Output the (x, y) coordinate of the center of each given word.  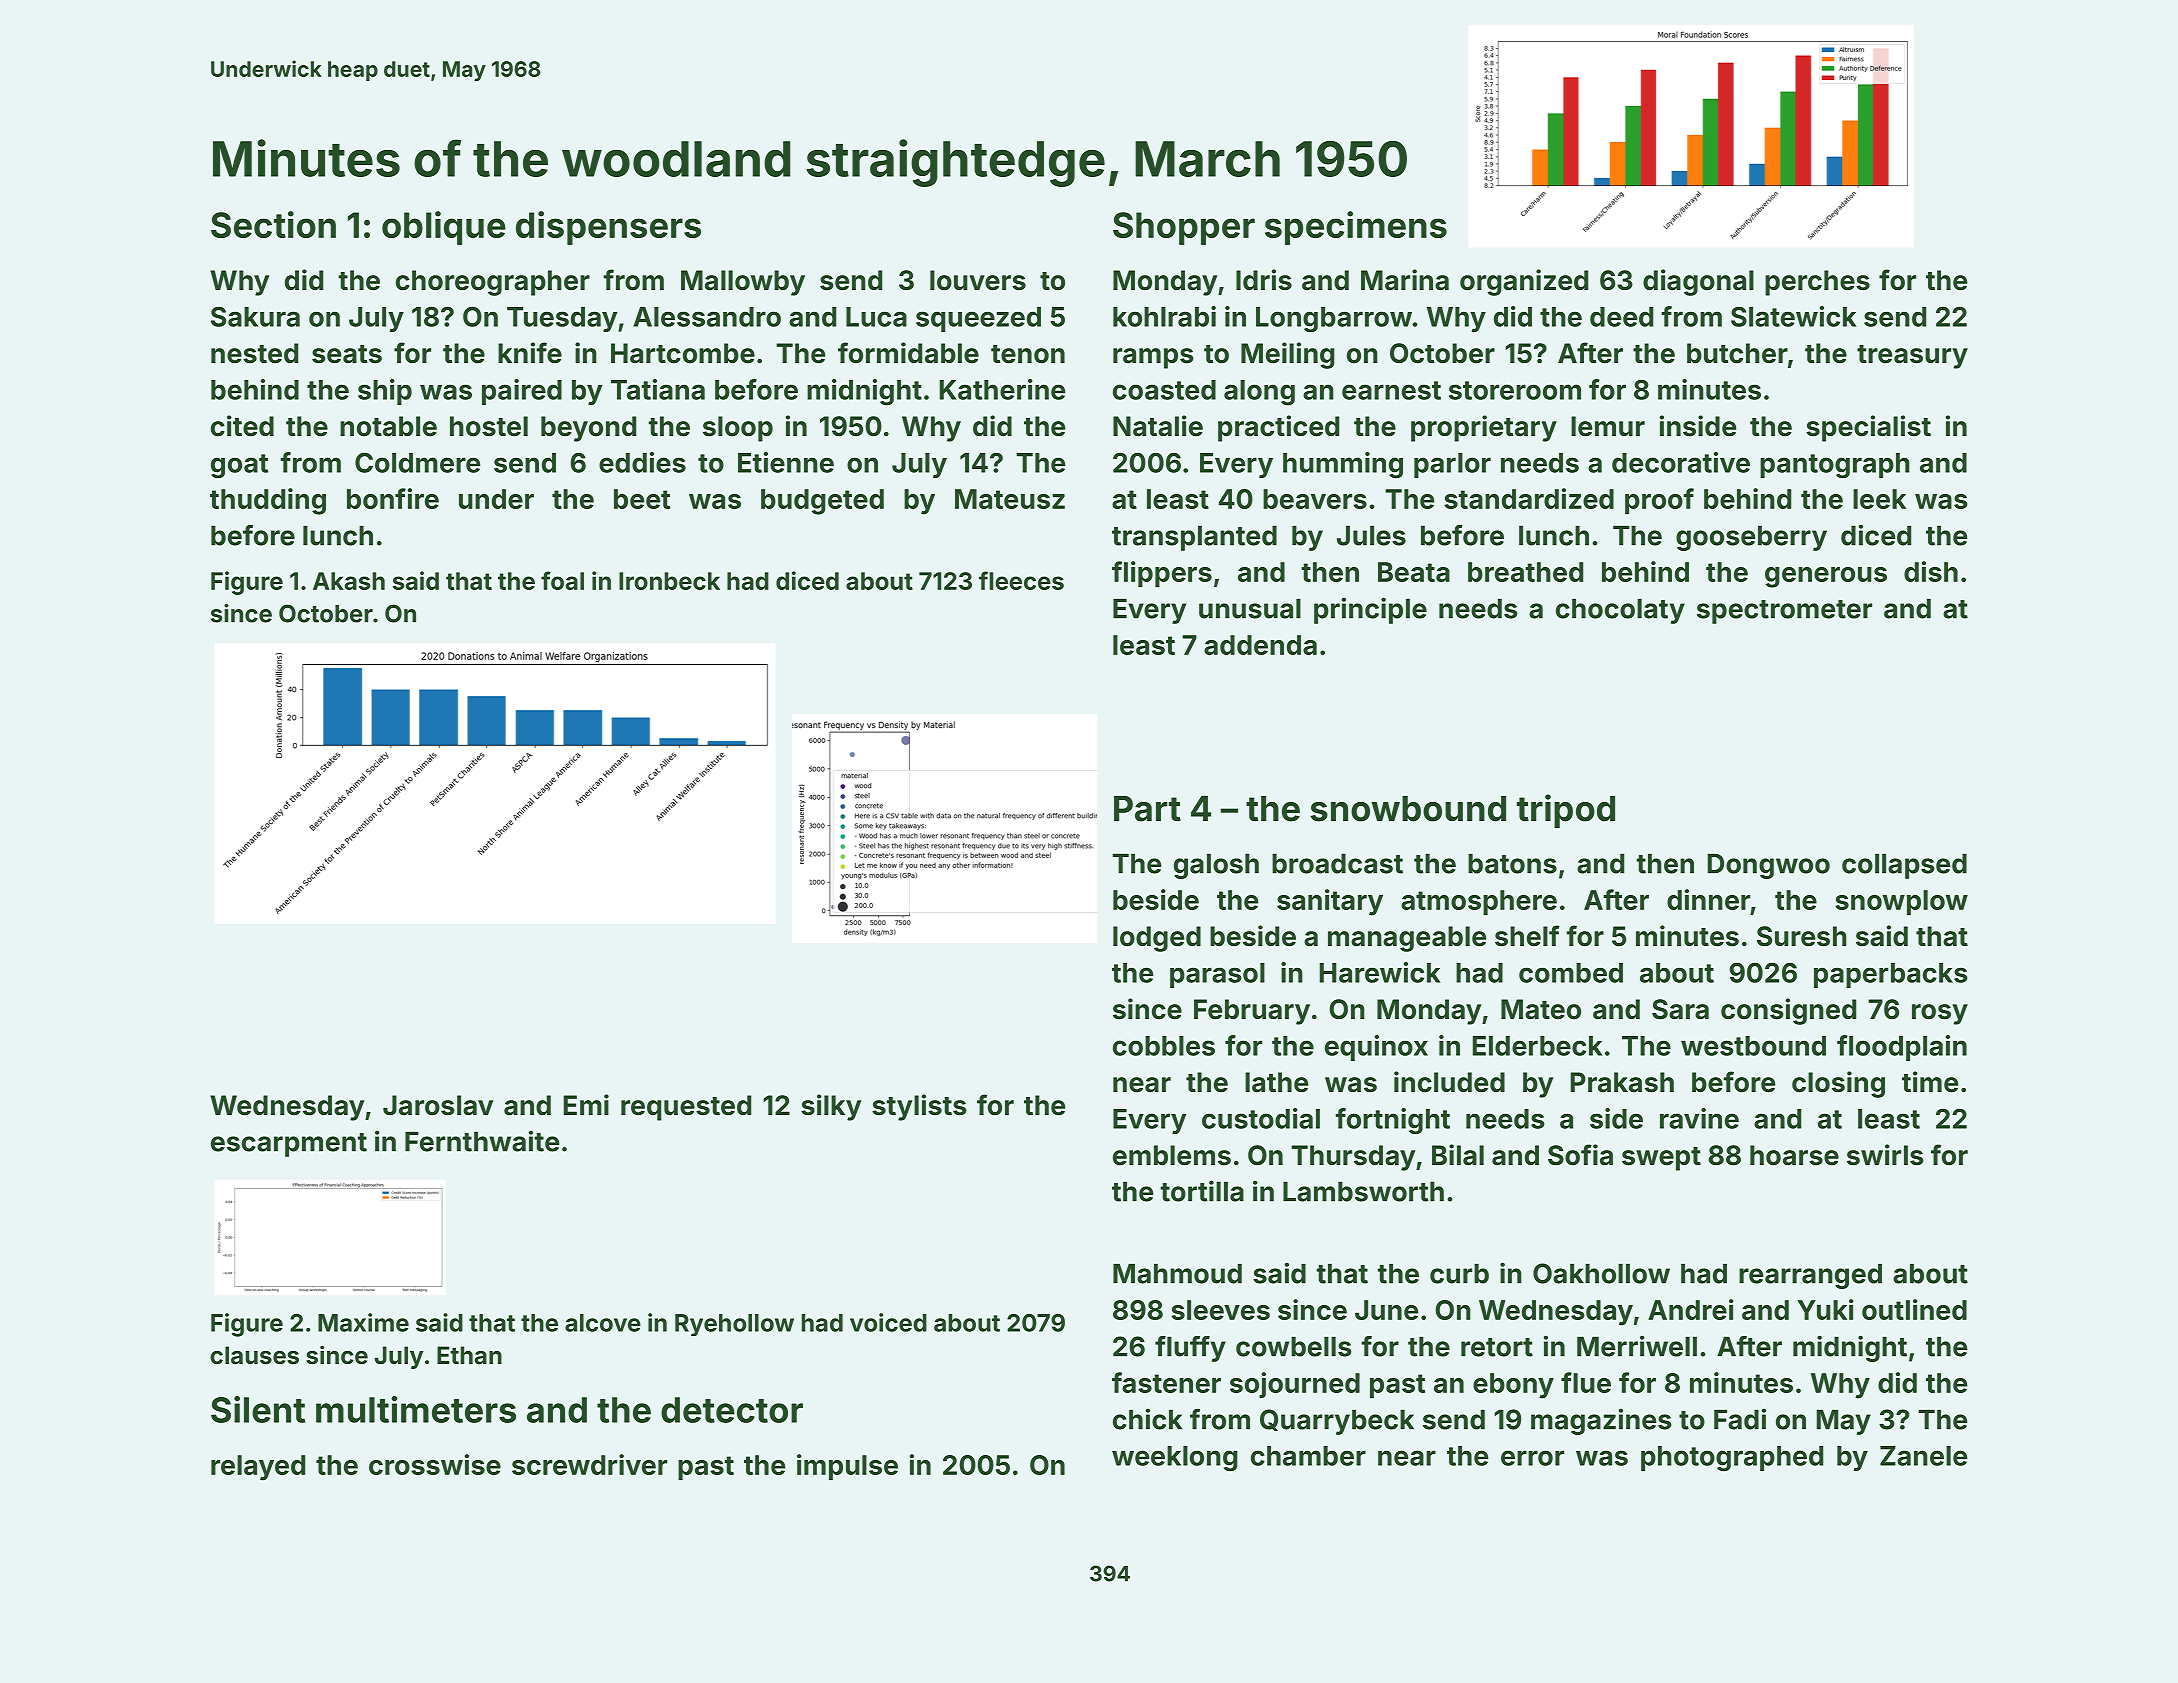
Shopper (1184, 228)
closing (1838, 1084)
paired (522, 392)
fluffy (1190, 1349)
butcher (1737, 353)
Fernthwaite (482, 1141)
